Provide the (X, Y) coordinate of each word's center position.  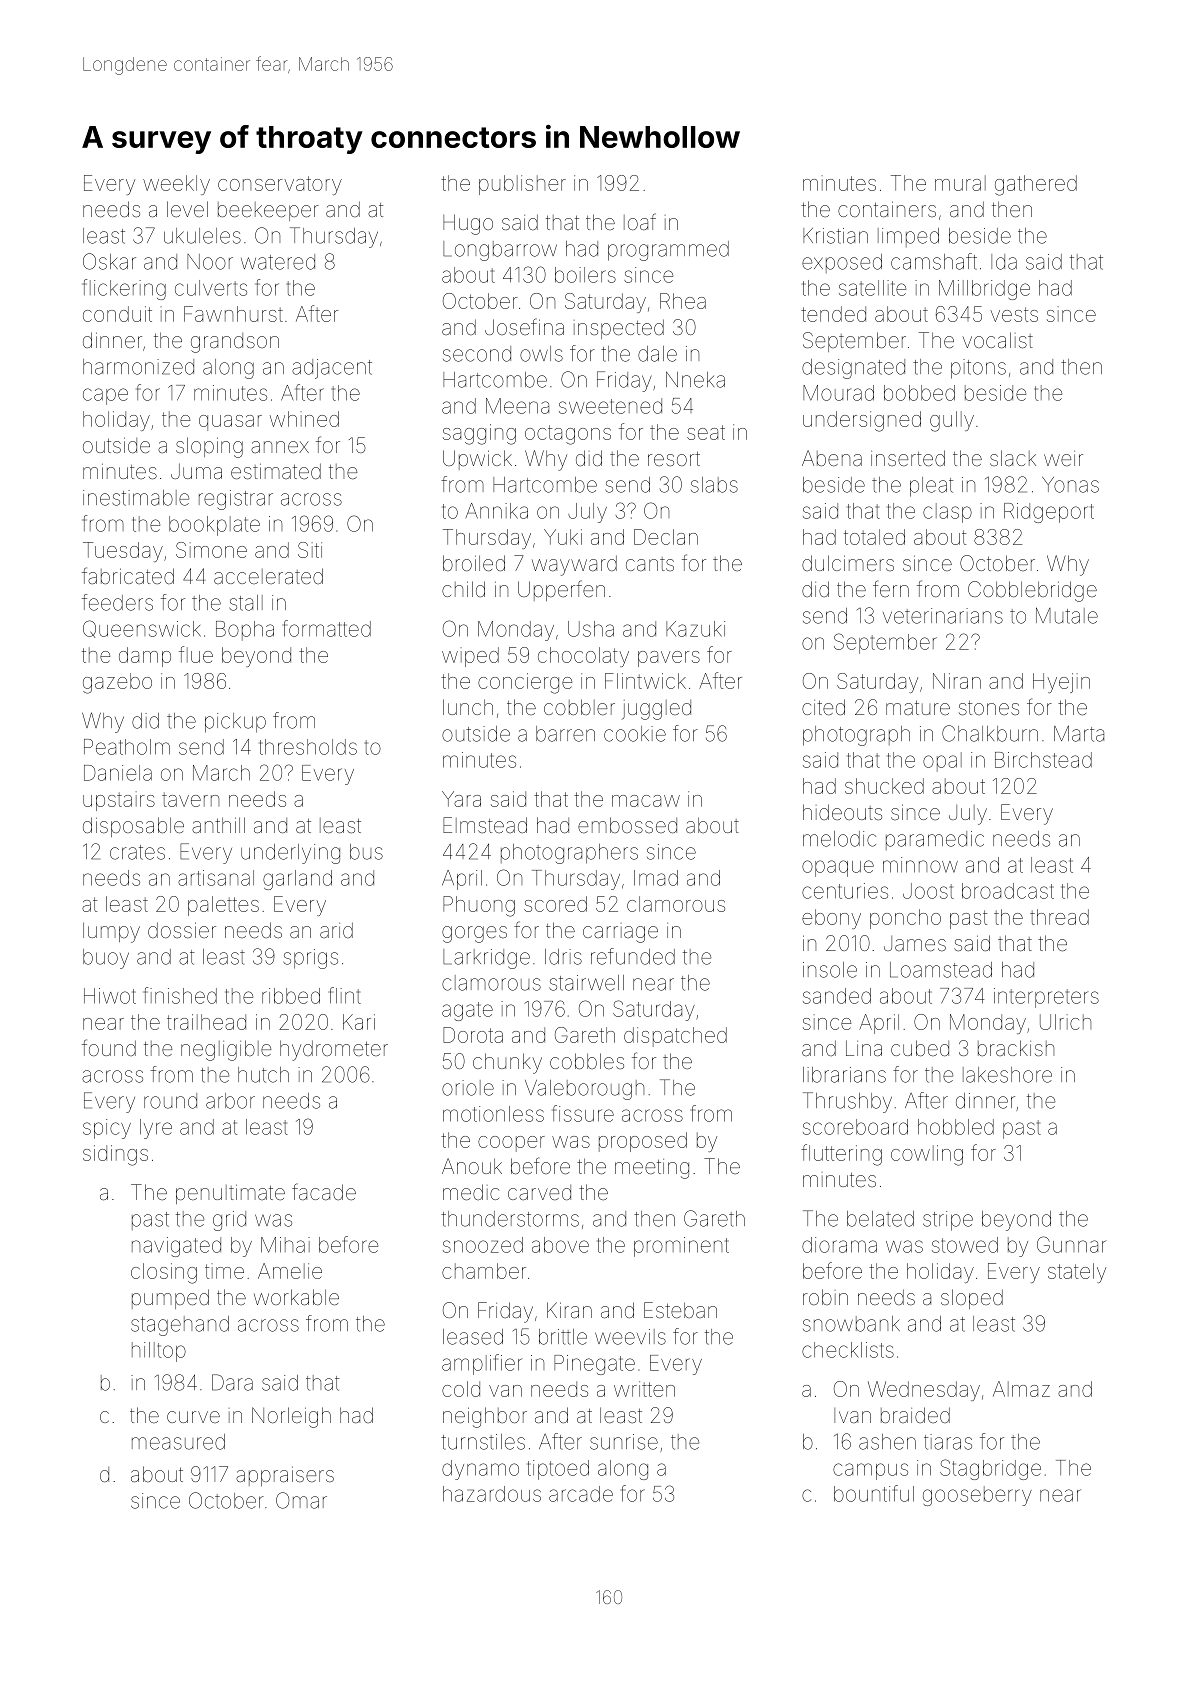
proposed (643, 1142)
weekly (176, 185)
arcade (581, 1494)
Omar (301, 1500)
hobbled (956, 1127)
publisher (522, 185)
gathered (1036, 185)
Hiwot (110, 996)
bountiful (874, 1493)
